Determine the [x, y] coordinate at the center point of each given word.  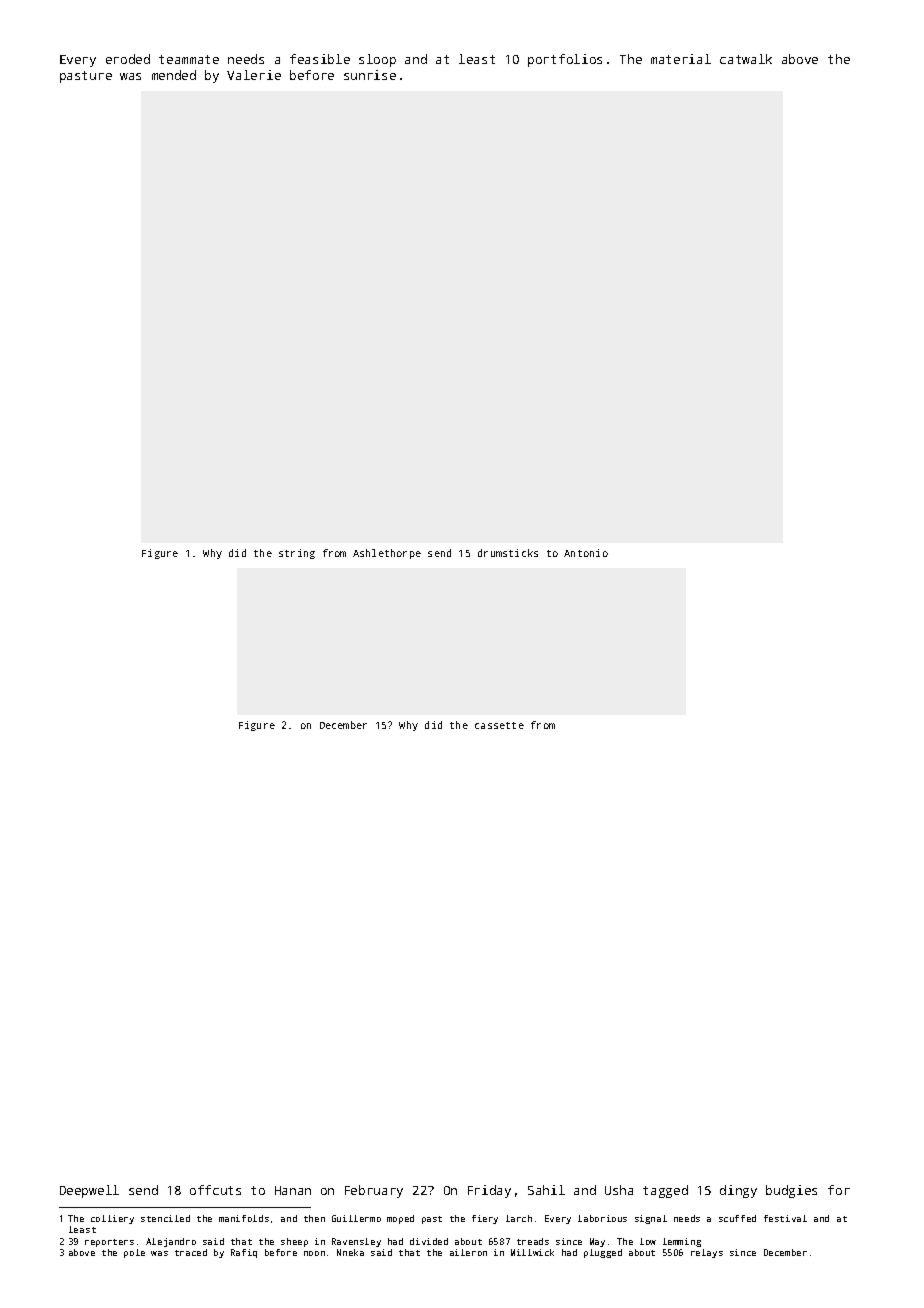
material [681, 59]
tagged [665, 1191]
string [297, 554]
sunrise [370, 75]
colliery [112, 1219]
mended [174, 75]
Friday [489, 1191]
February [374, 1191]
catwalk [746, 59]
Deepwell [89, 1191]
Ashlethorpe [387, 554]
